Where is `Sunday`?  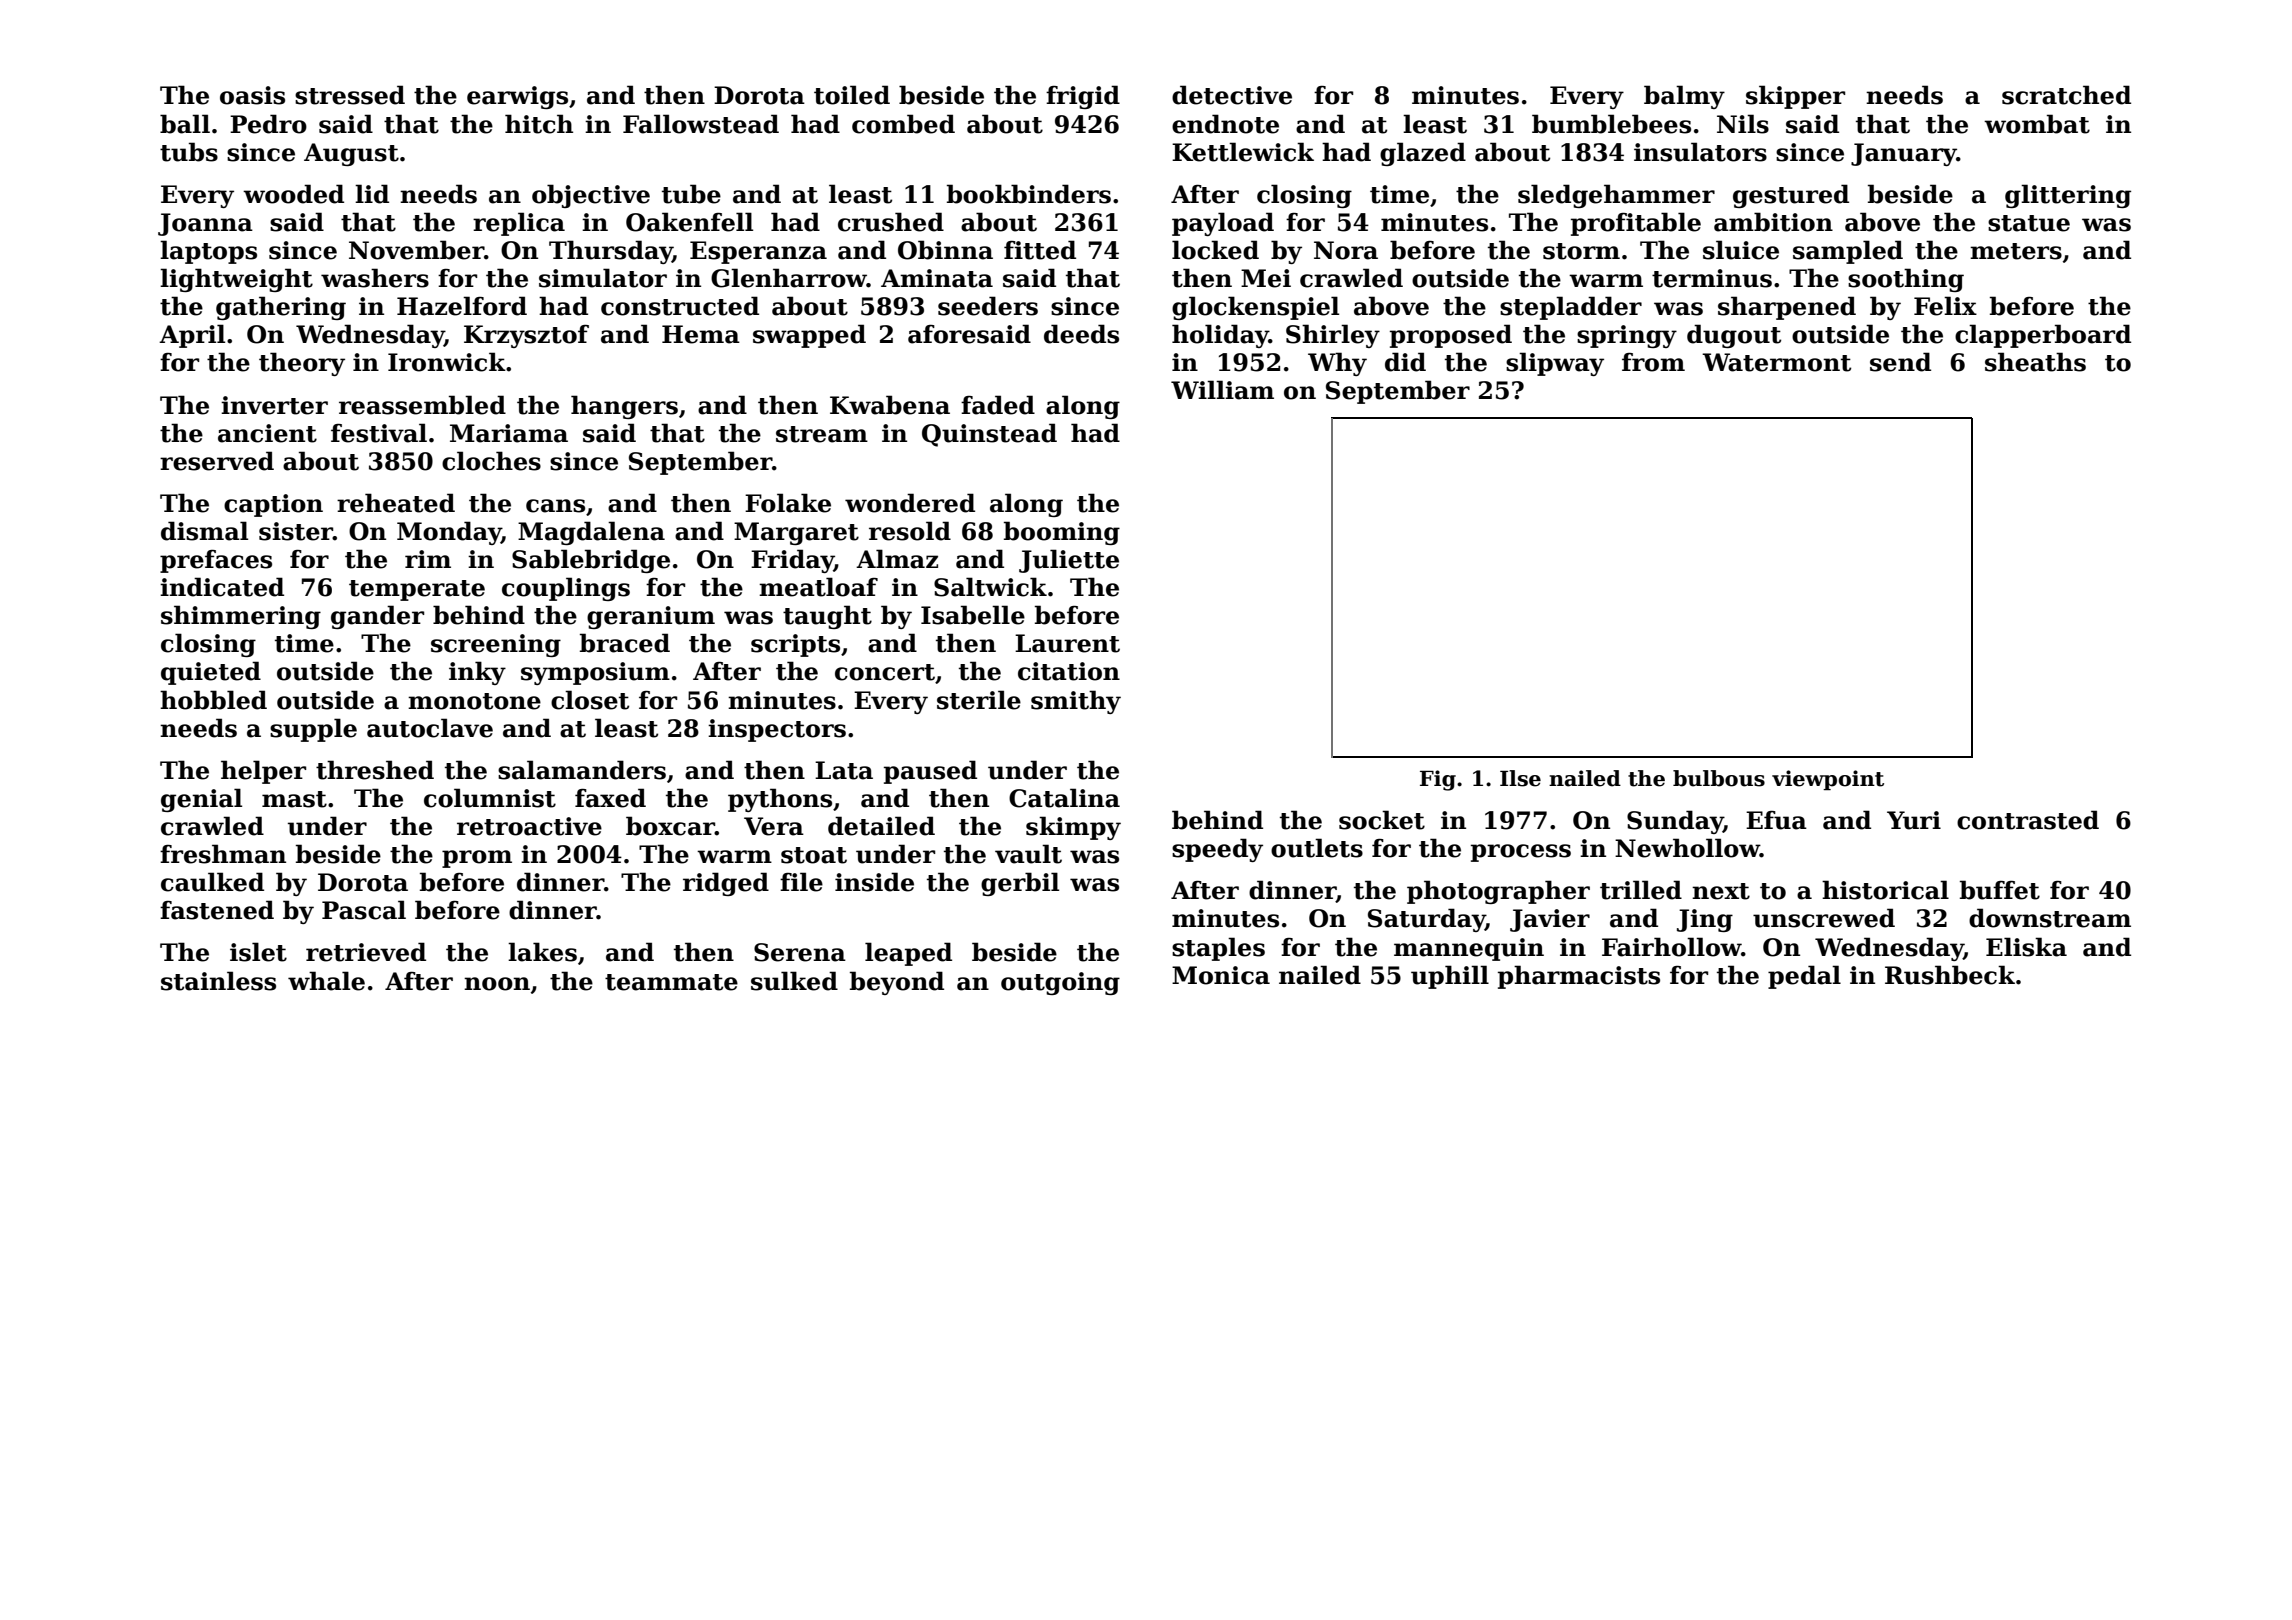
Sunday is located at coordinates (1675, 822).
